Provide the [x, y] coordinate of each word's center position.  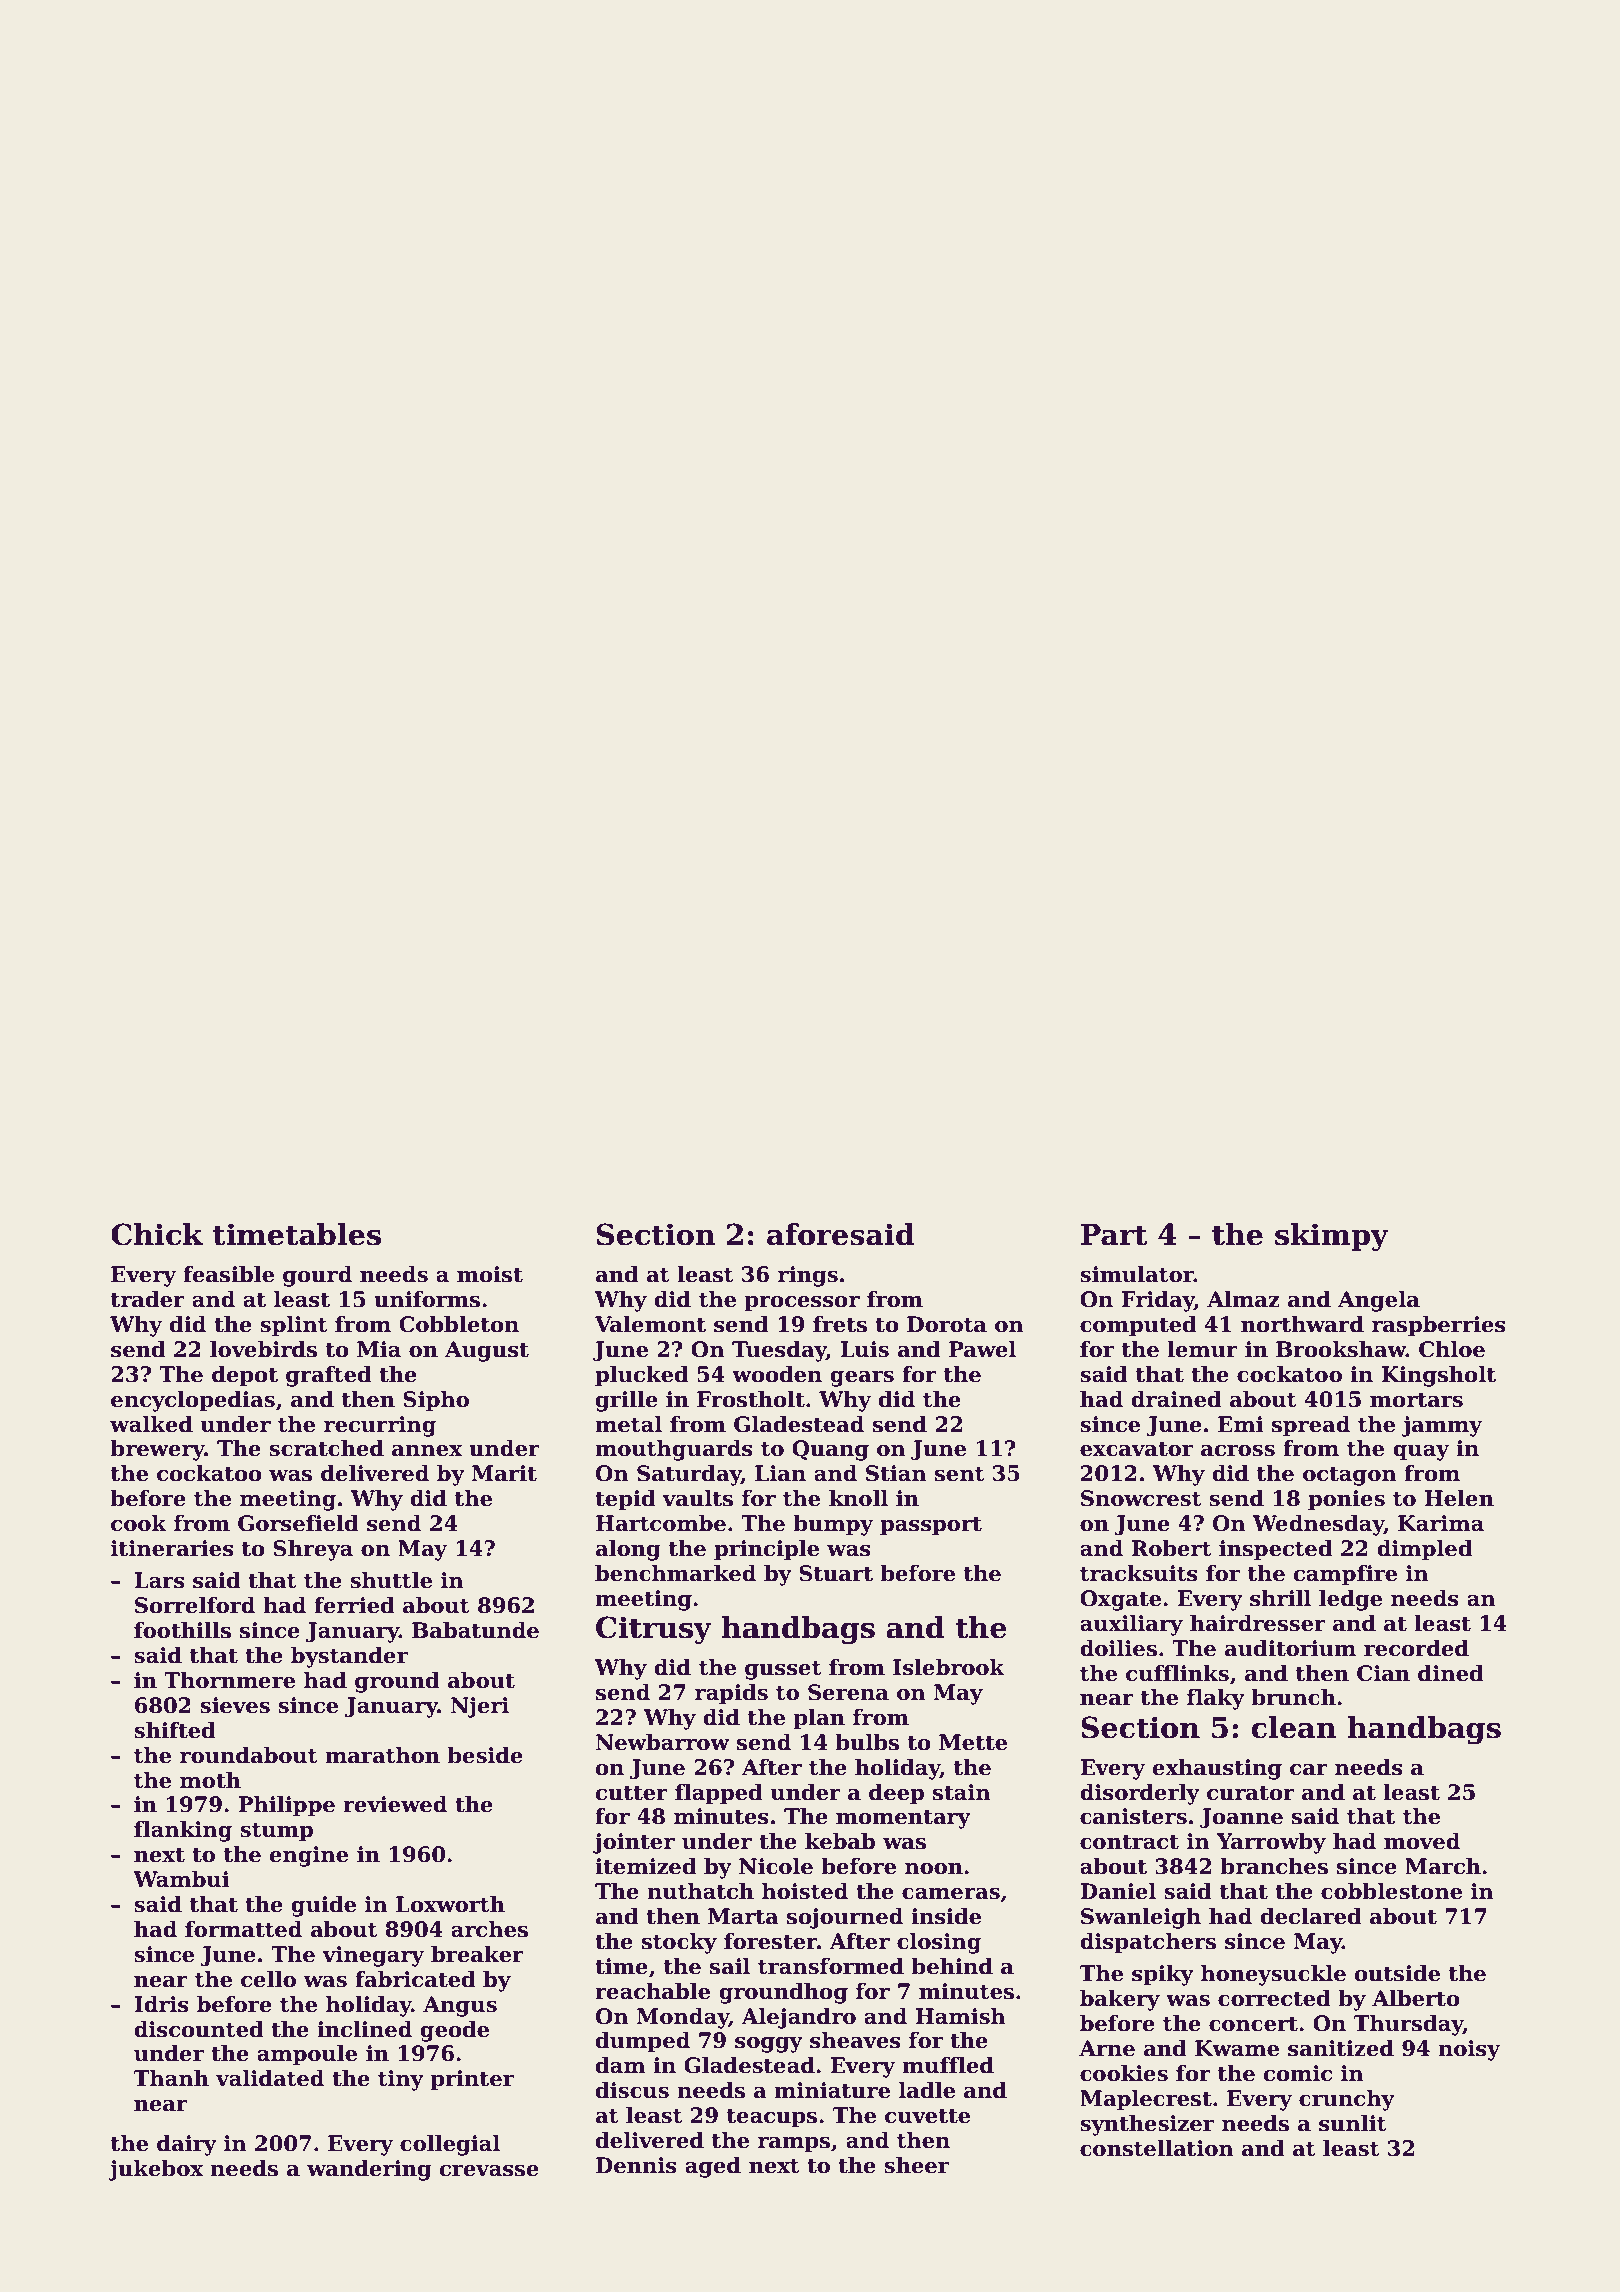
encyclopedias [193, 1401]
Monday [683, 2018]
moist [490, 1274]
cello [268, 1979]
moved [1422, 1841]
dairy [187, 2145]
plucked [642, 1376]
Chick [157, 1234]
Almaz [1243, 1299]
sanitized [1341, 2048]
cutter [632, 1793]
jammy [1442, 1426]
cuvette [927, 2116]
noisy [1469, 2050]
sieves [235, 1705]
